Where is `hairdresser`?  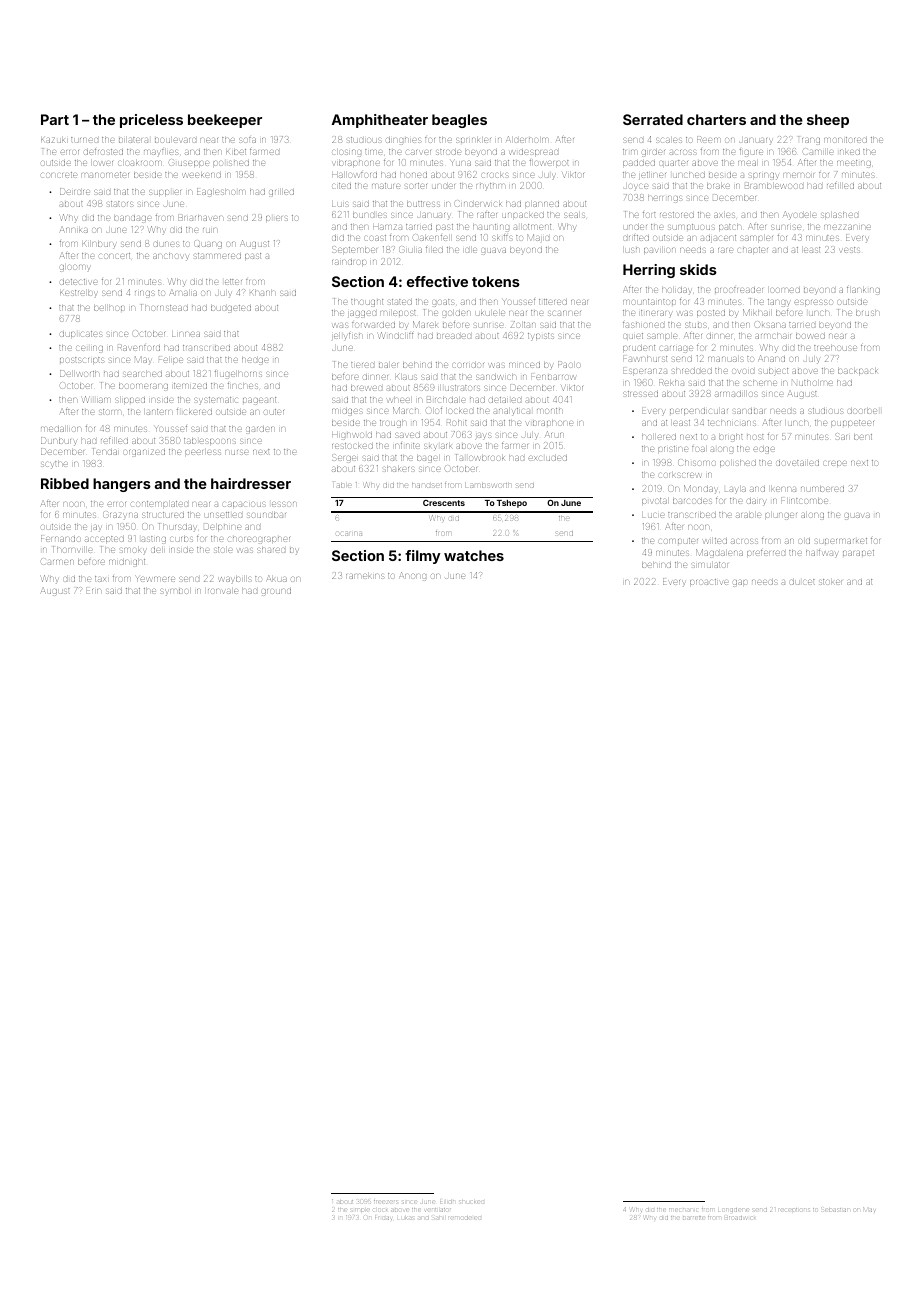
hairdresser is located at coordinates (251, 483).
